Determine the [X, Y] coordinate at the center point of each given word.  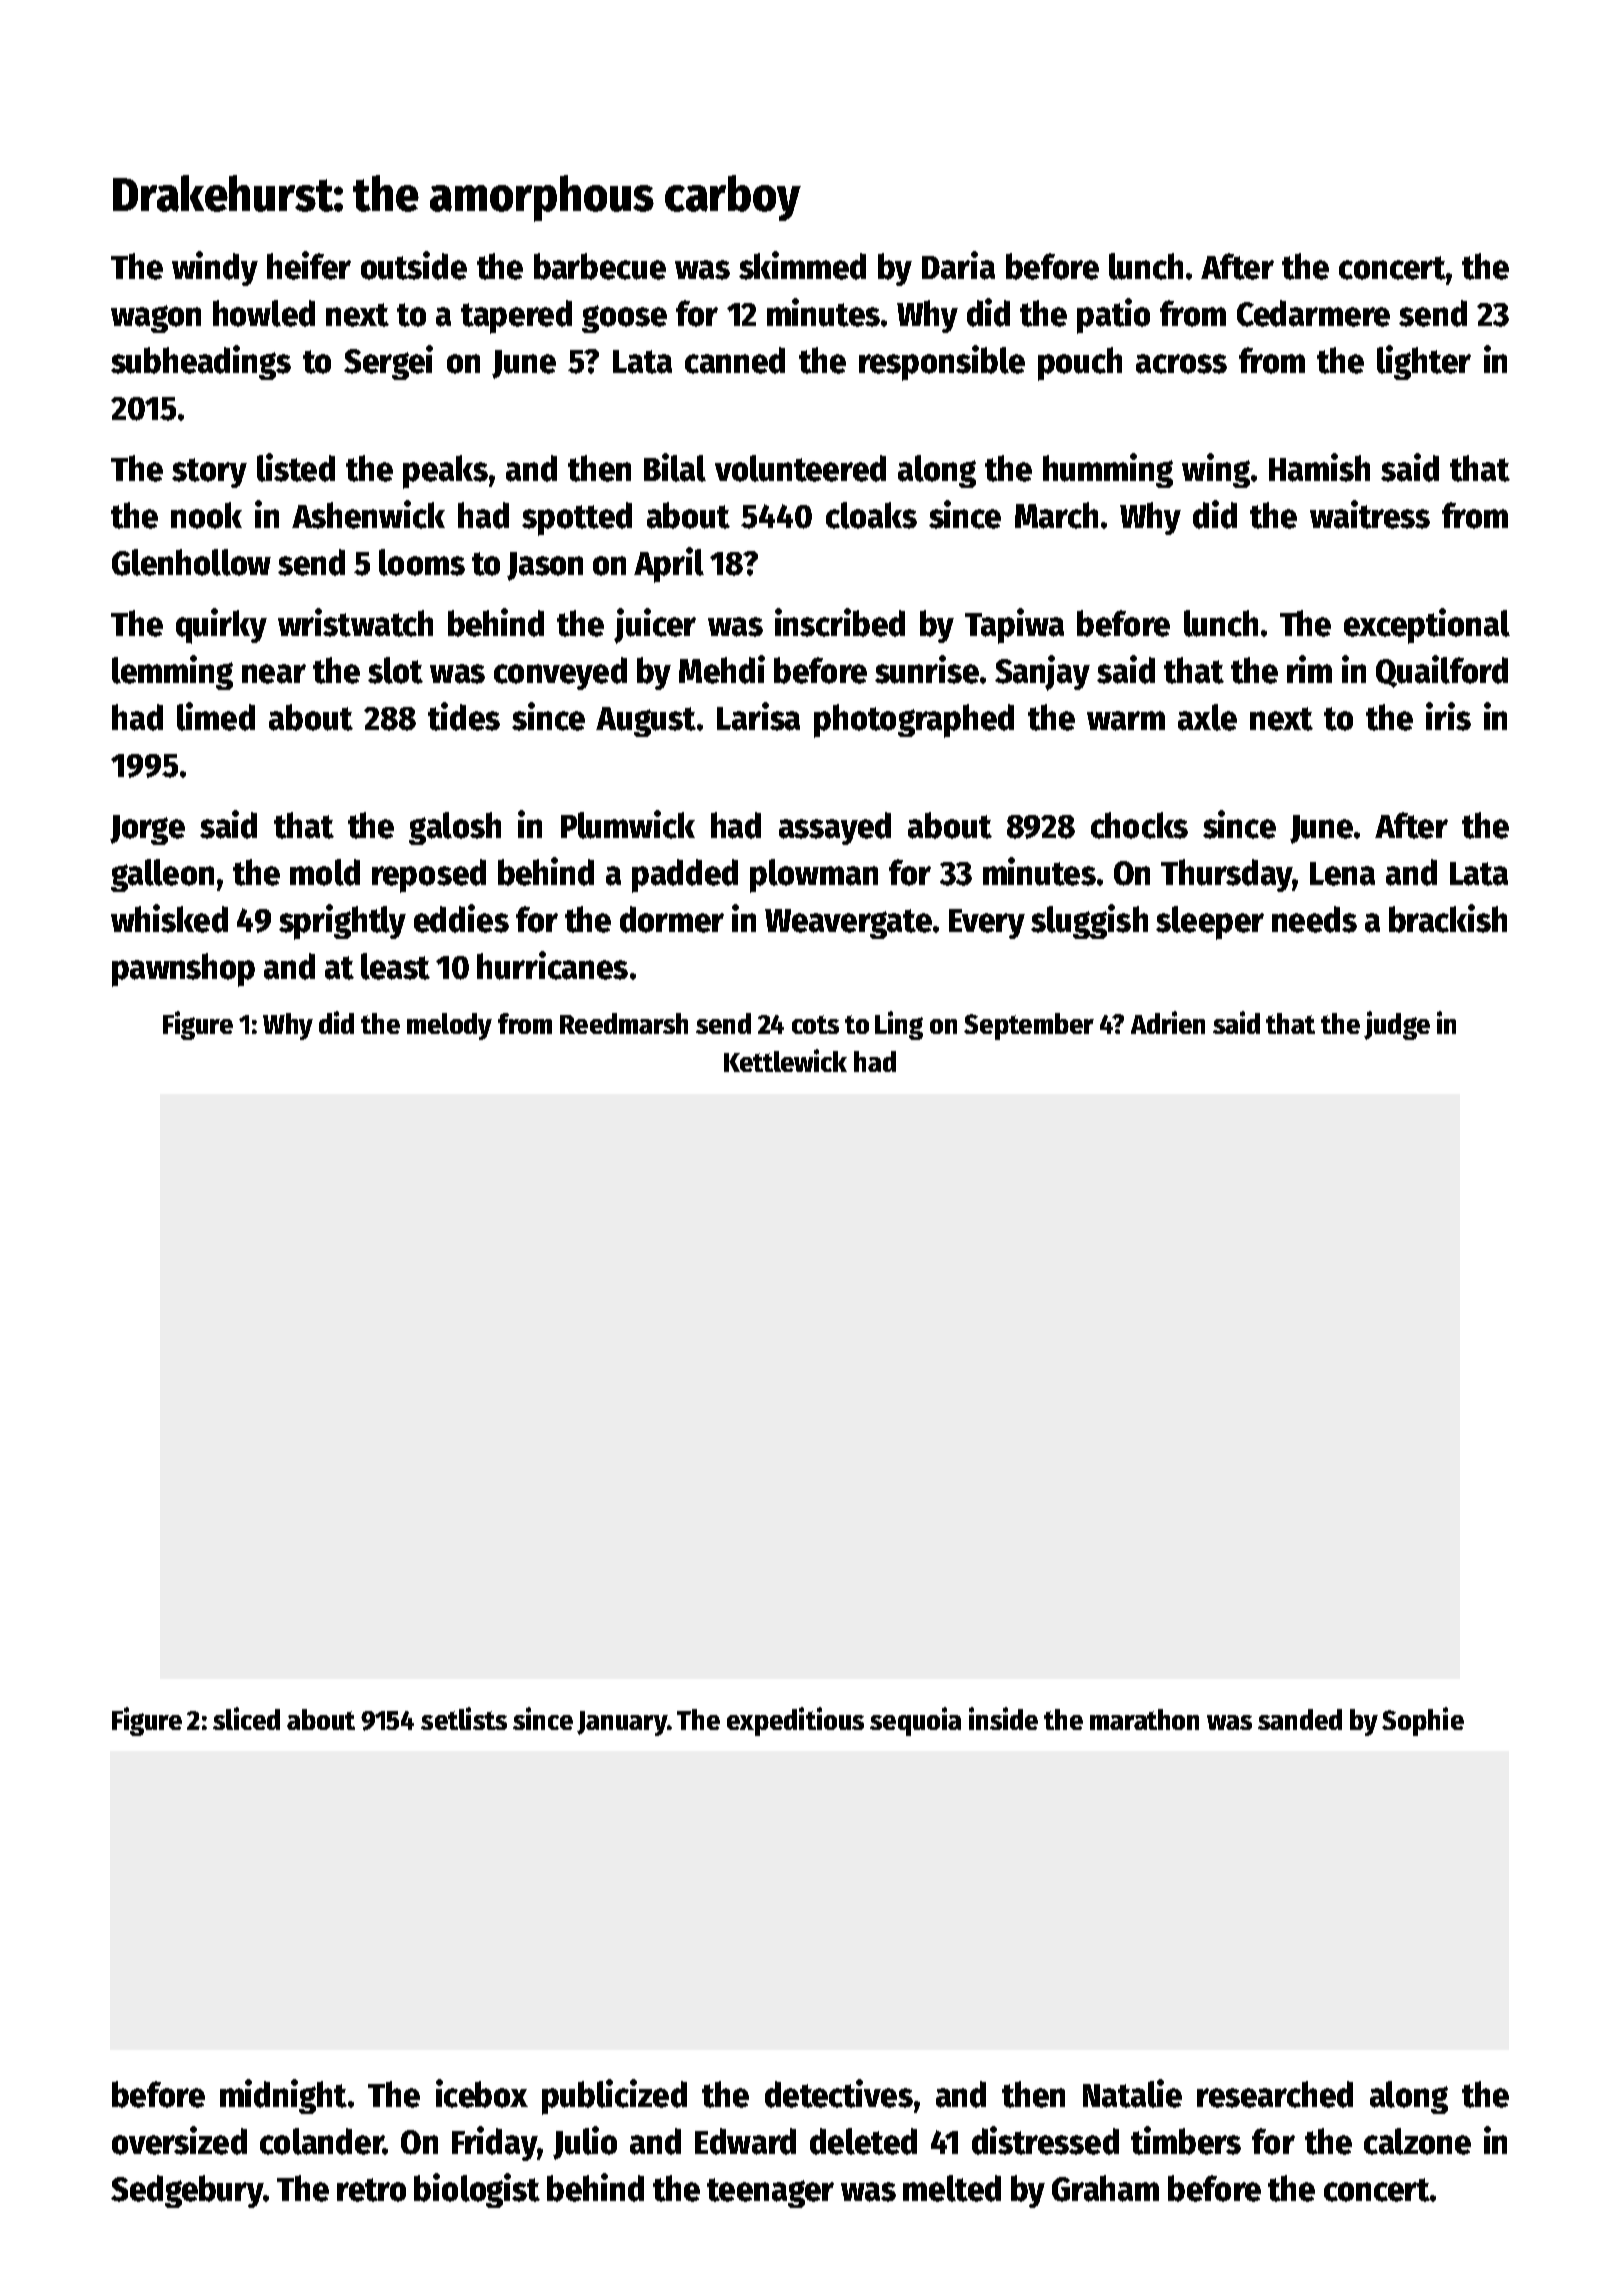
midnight [283, 2096]
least [395, 966]
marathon [1144, 1719]
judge [1397, 1025]
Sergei [388, 362]
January [622, 1723]
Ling [899, 1025]
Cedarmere [1313, 313]
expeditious [795, 1721]
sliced [246, 1718]
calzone [1417, 2141]
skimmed [802, 265]
